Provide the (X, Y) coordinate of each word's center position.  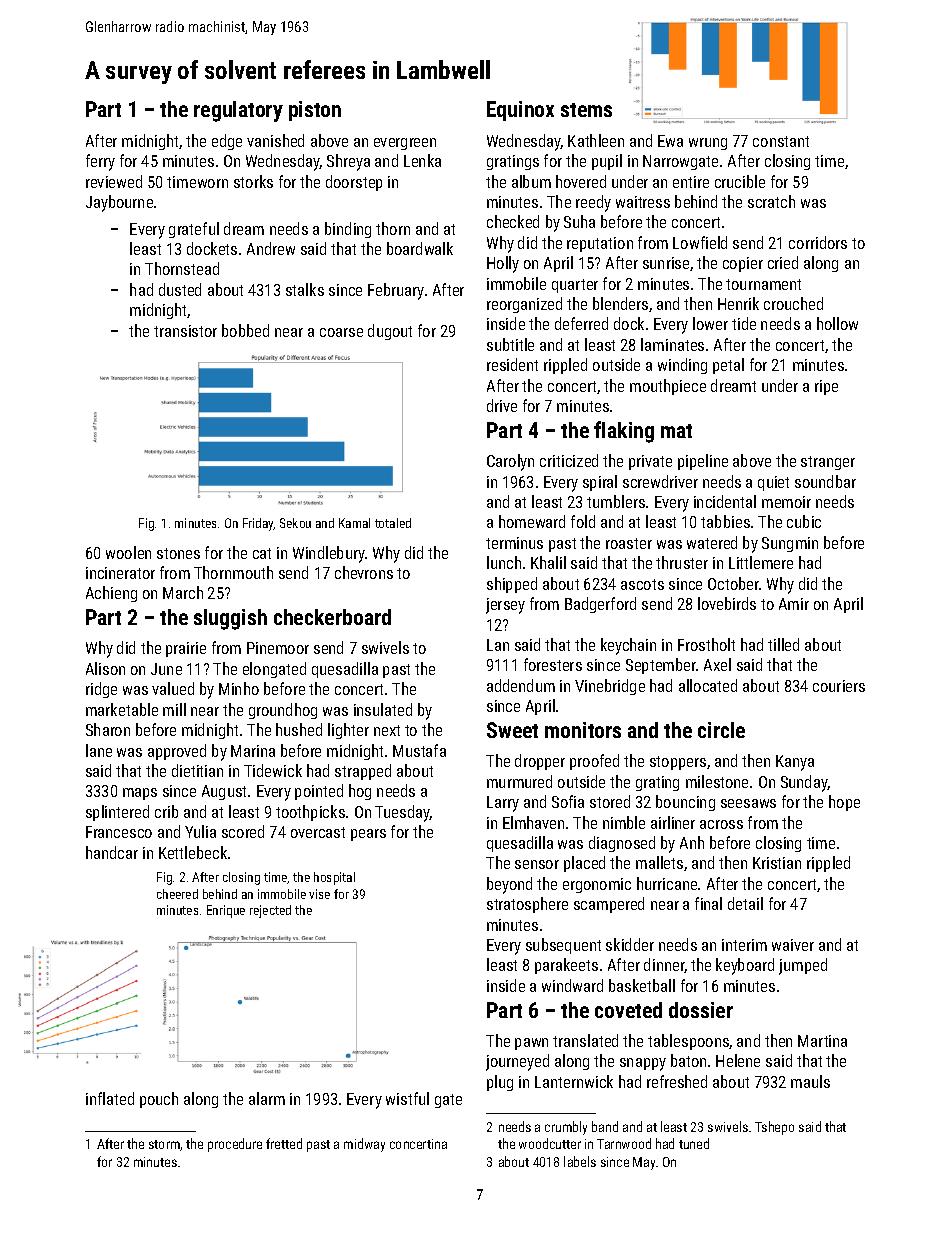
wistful (407, 1098)
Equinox (520, 111)
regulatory (238, 111)
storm (164, 1144)
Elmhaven (533, 822)
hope (844, 803)
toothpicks (310, 813)
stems (586, 110)
